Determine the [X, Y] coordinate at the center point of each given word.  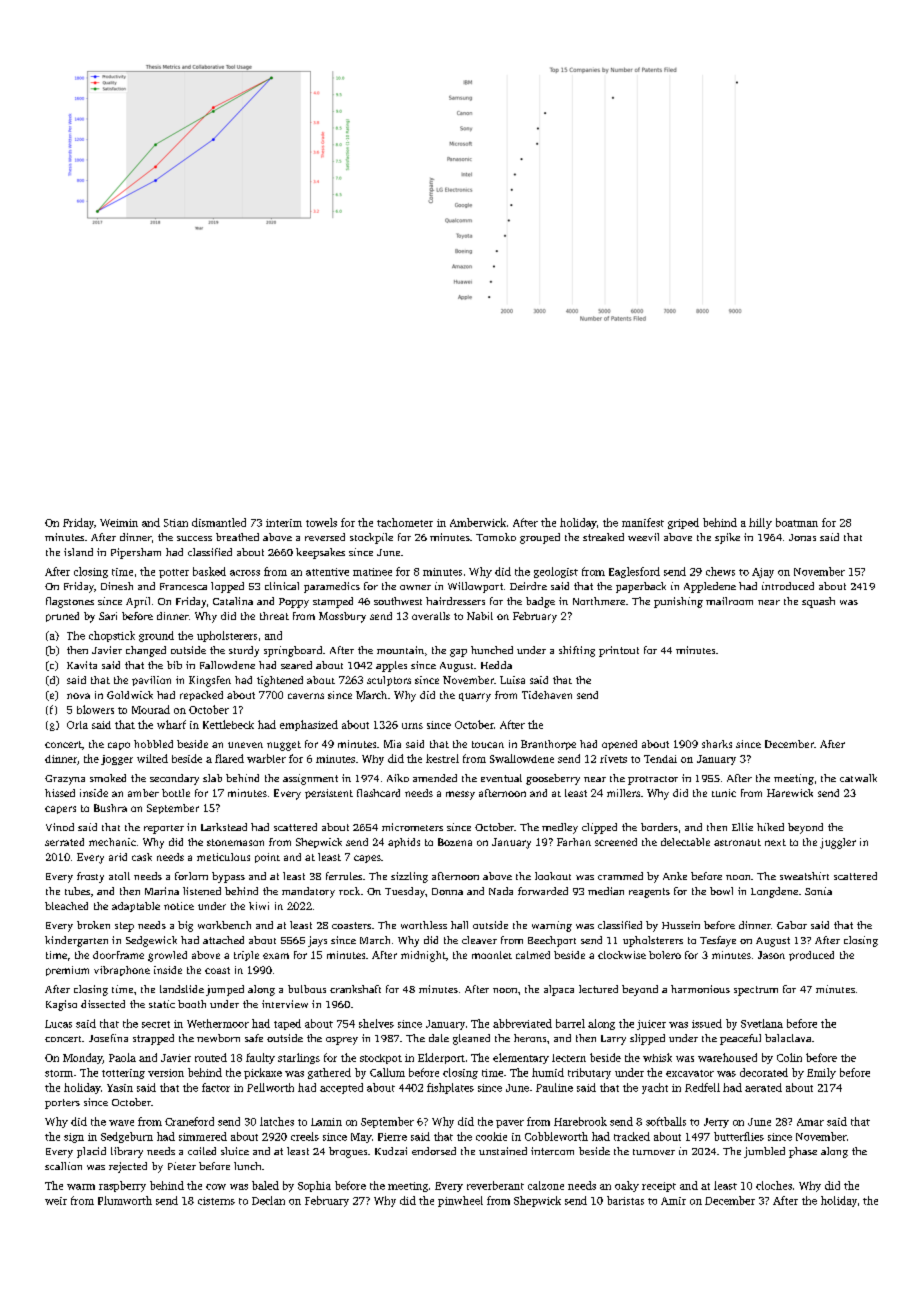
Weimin [119, 523]
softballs [666, 1121]
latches [277, 1121]
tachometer [405, 522]
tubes [77, 891]
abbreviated [522, 1023]
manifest [643, 522]
